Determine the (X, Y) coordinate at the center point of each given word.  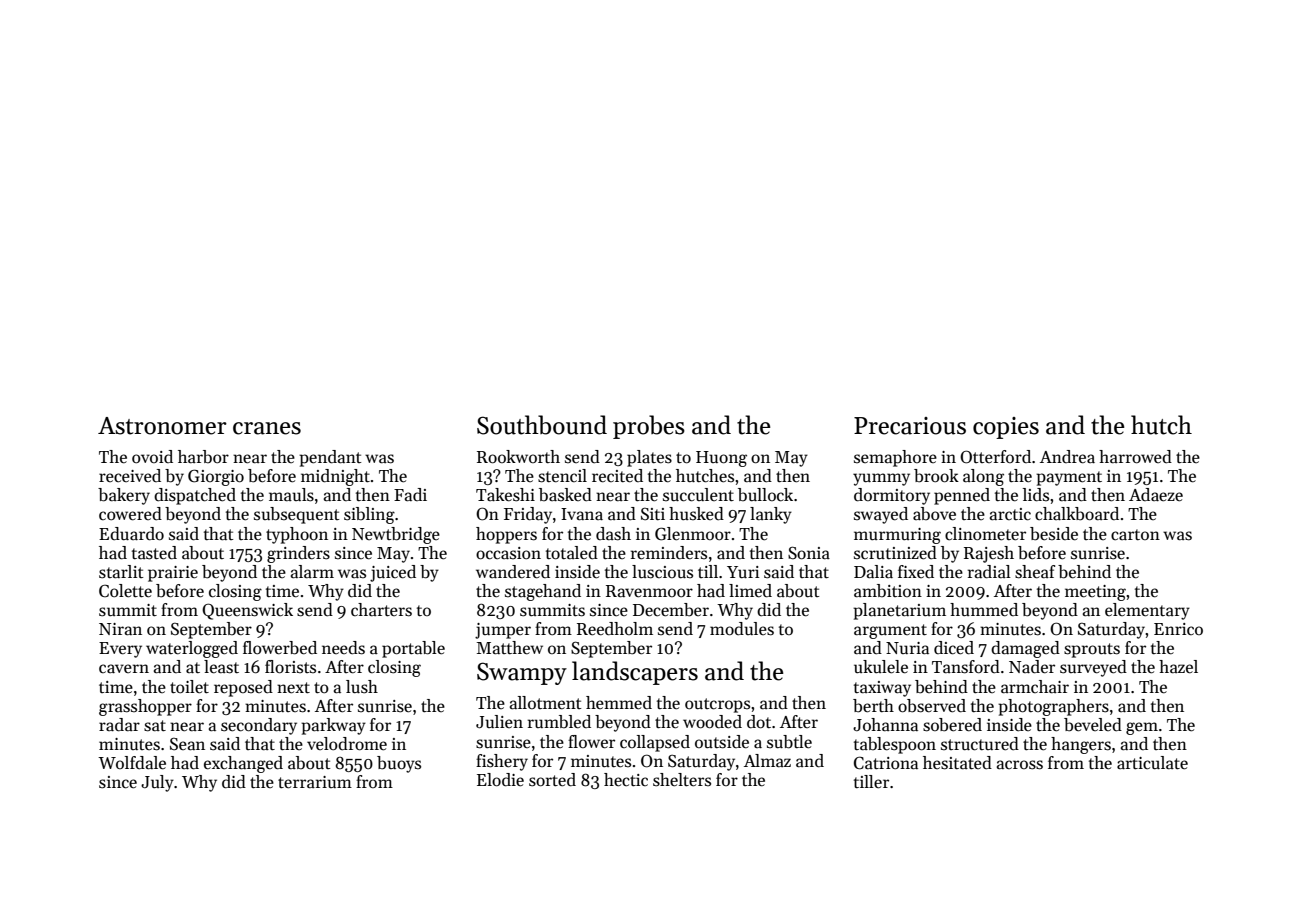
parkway (333, 726)
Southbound (542, 425)
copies (1006, 428)
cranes (267, 428)
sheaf (1035, 572)
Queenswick (247, 611)
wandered (513, 572)
